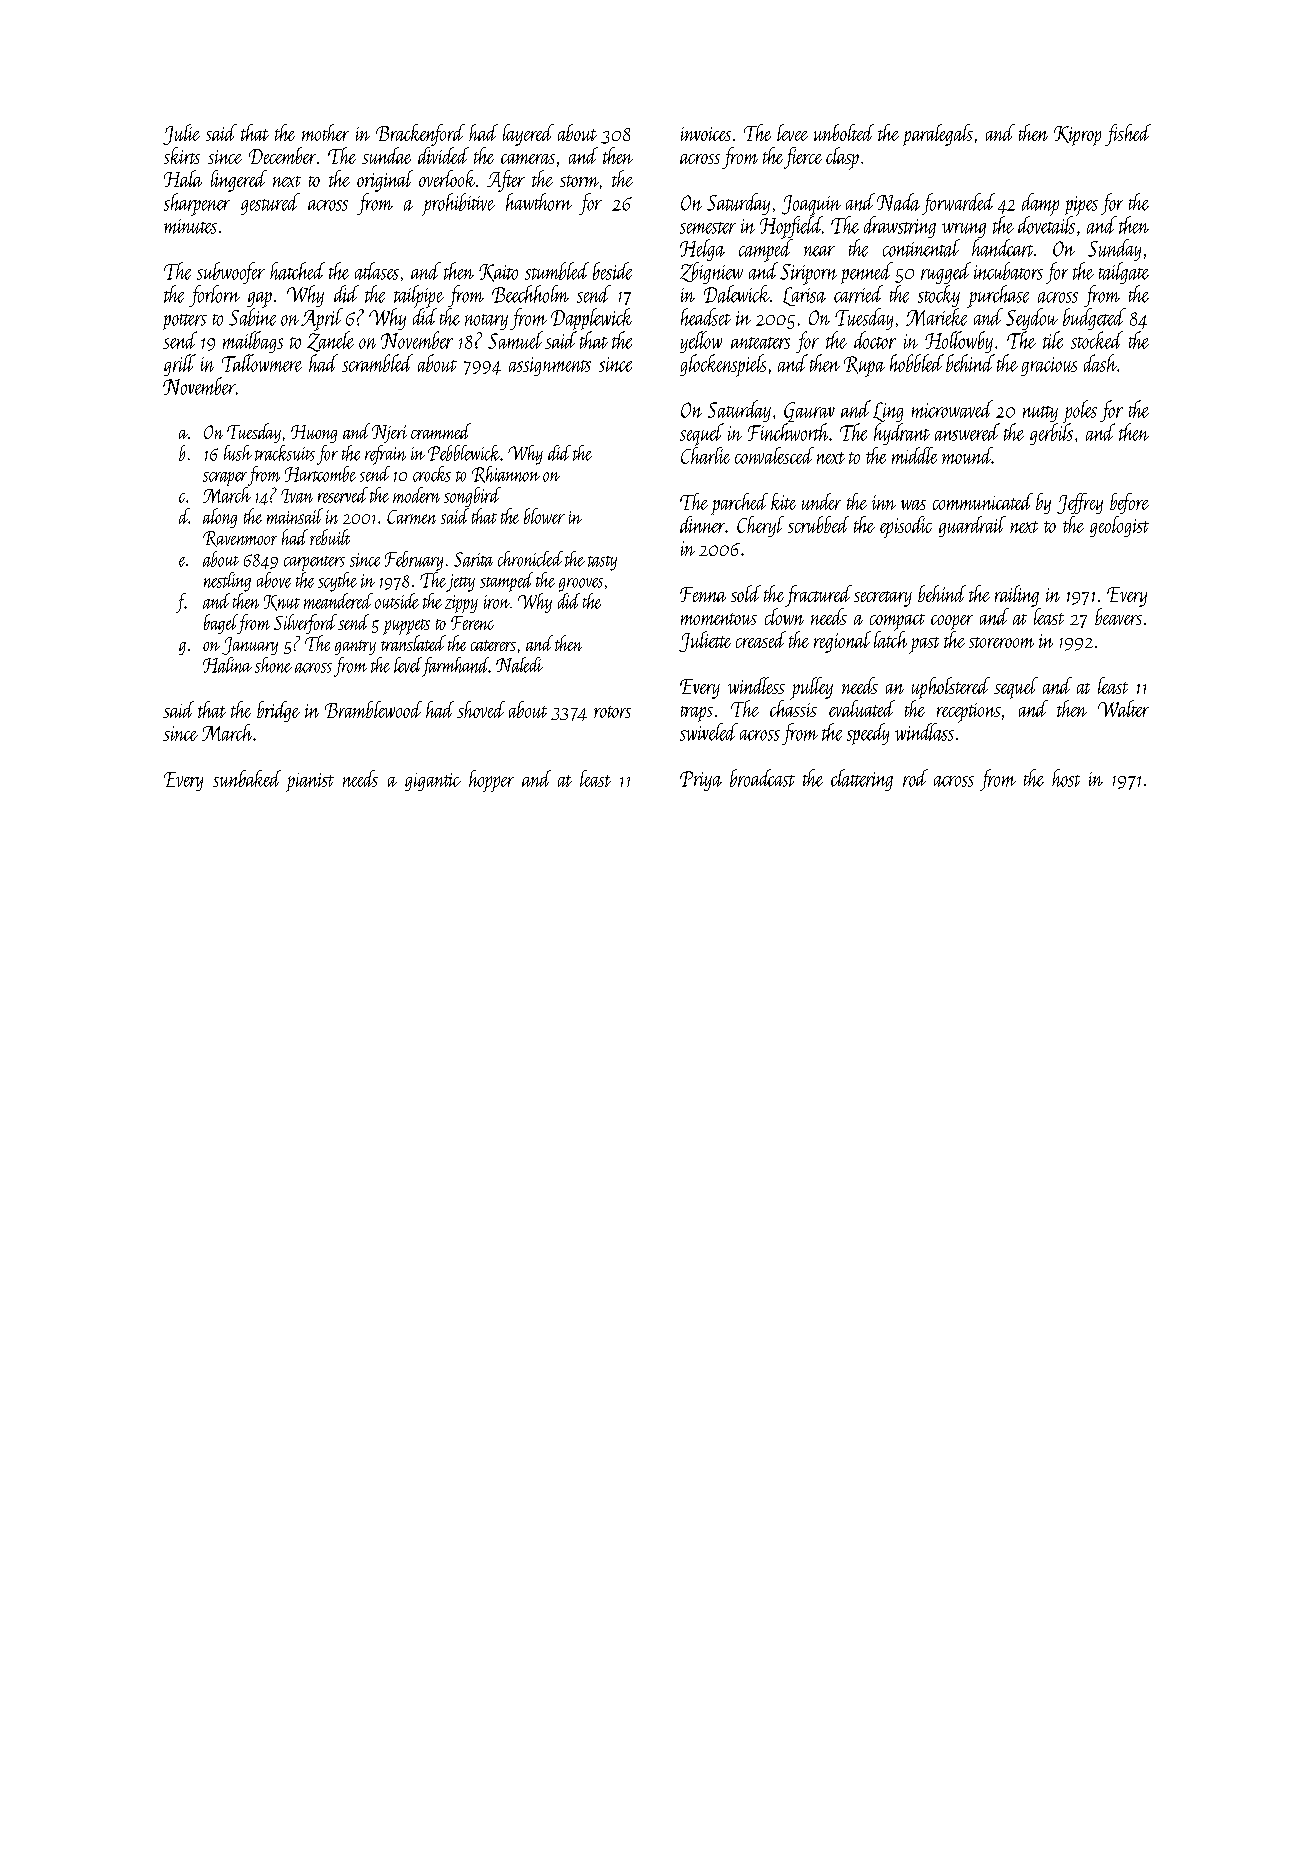 Image resolution: width=1312 pixels, height=1856 pixels. I want to click on nutty, so click(1040, 414).
